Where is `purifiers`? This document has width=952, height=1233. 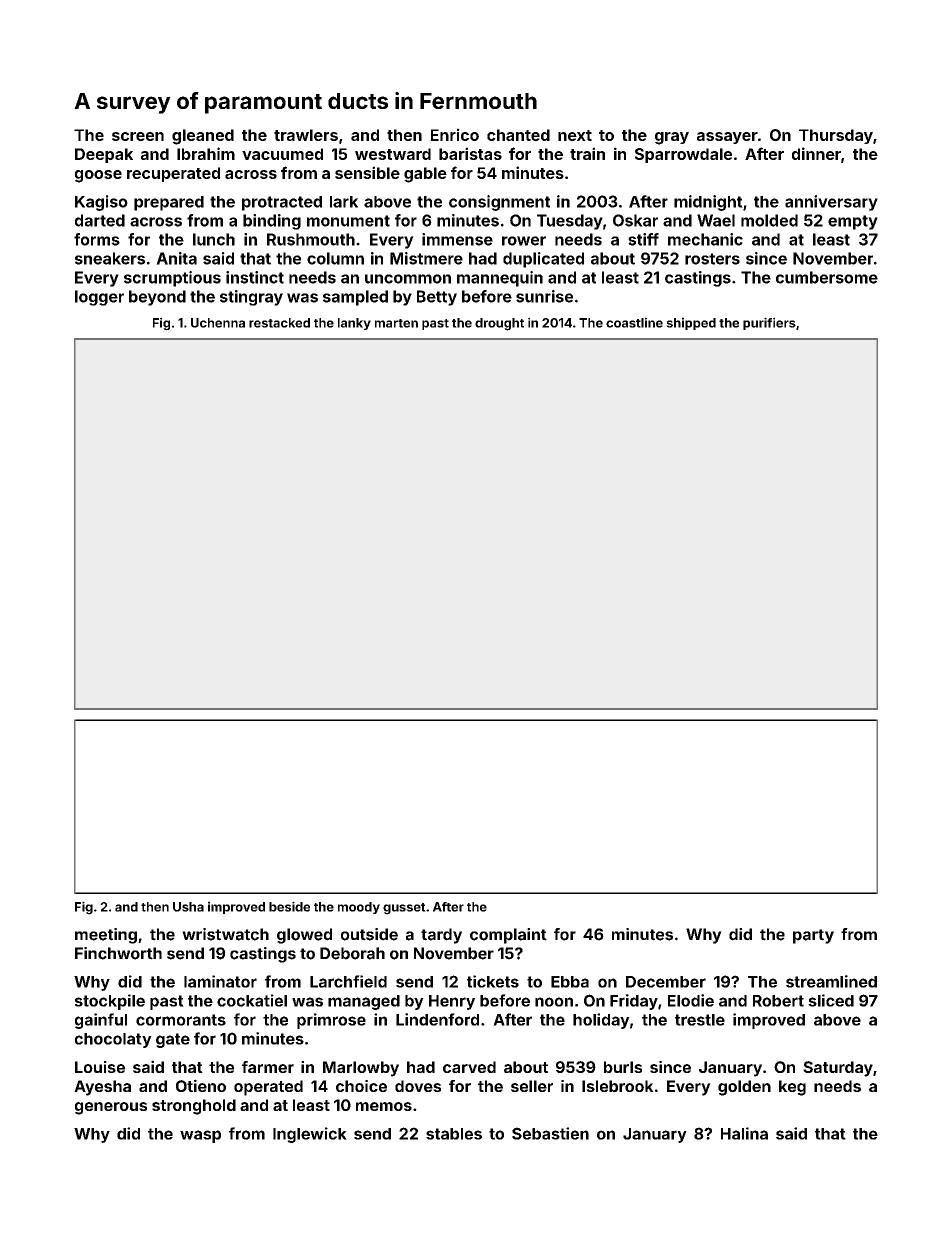
purifiers is located at coordinates (769, 323).
